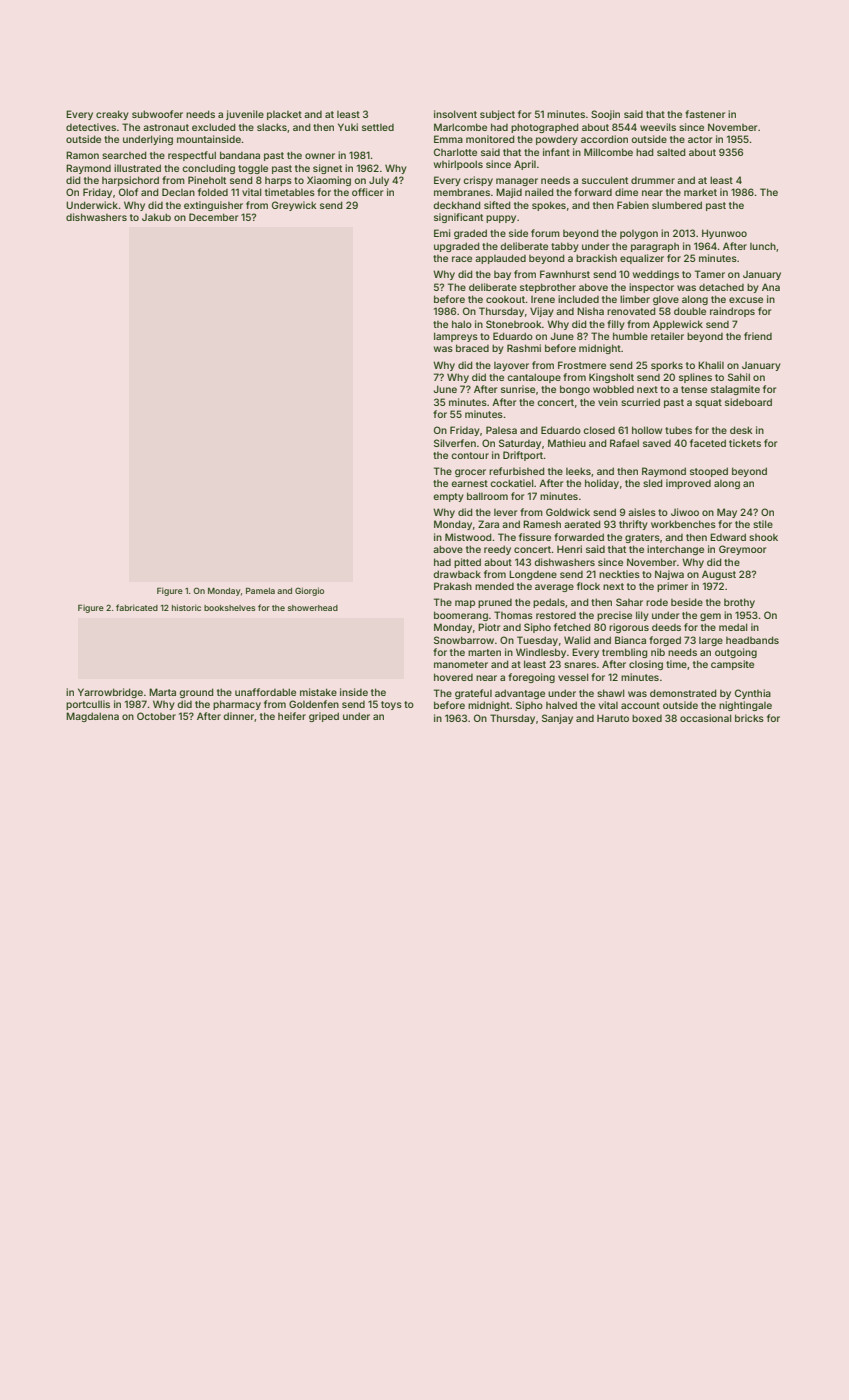 The image size is (849, 1400). I want to click on historic, so click(186, 607).
